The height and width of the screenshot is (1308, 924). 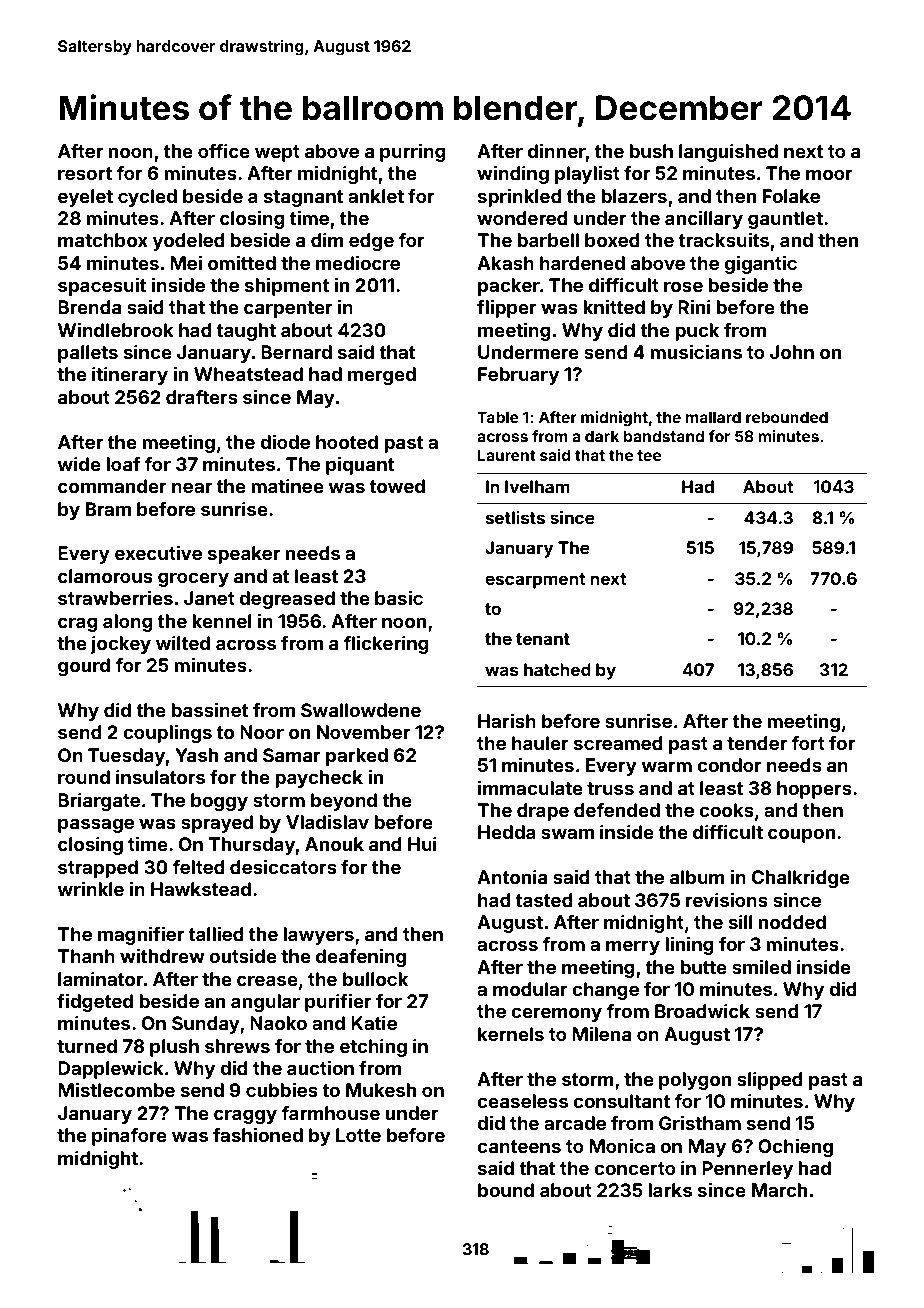 I want to click on Ivelham, so click(x=537, y=486).
